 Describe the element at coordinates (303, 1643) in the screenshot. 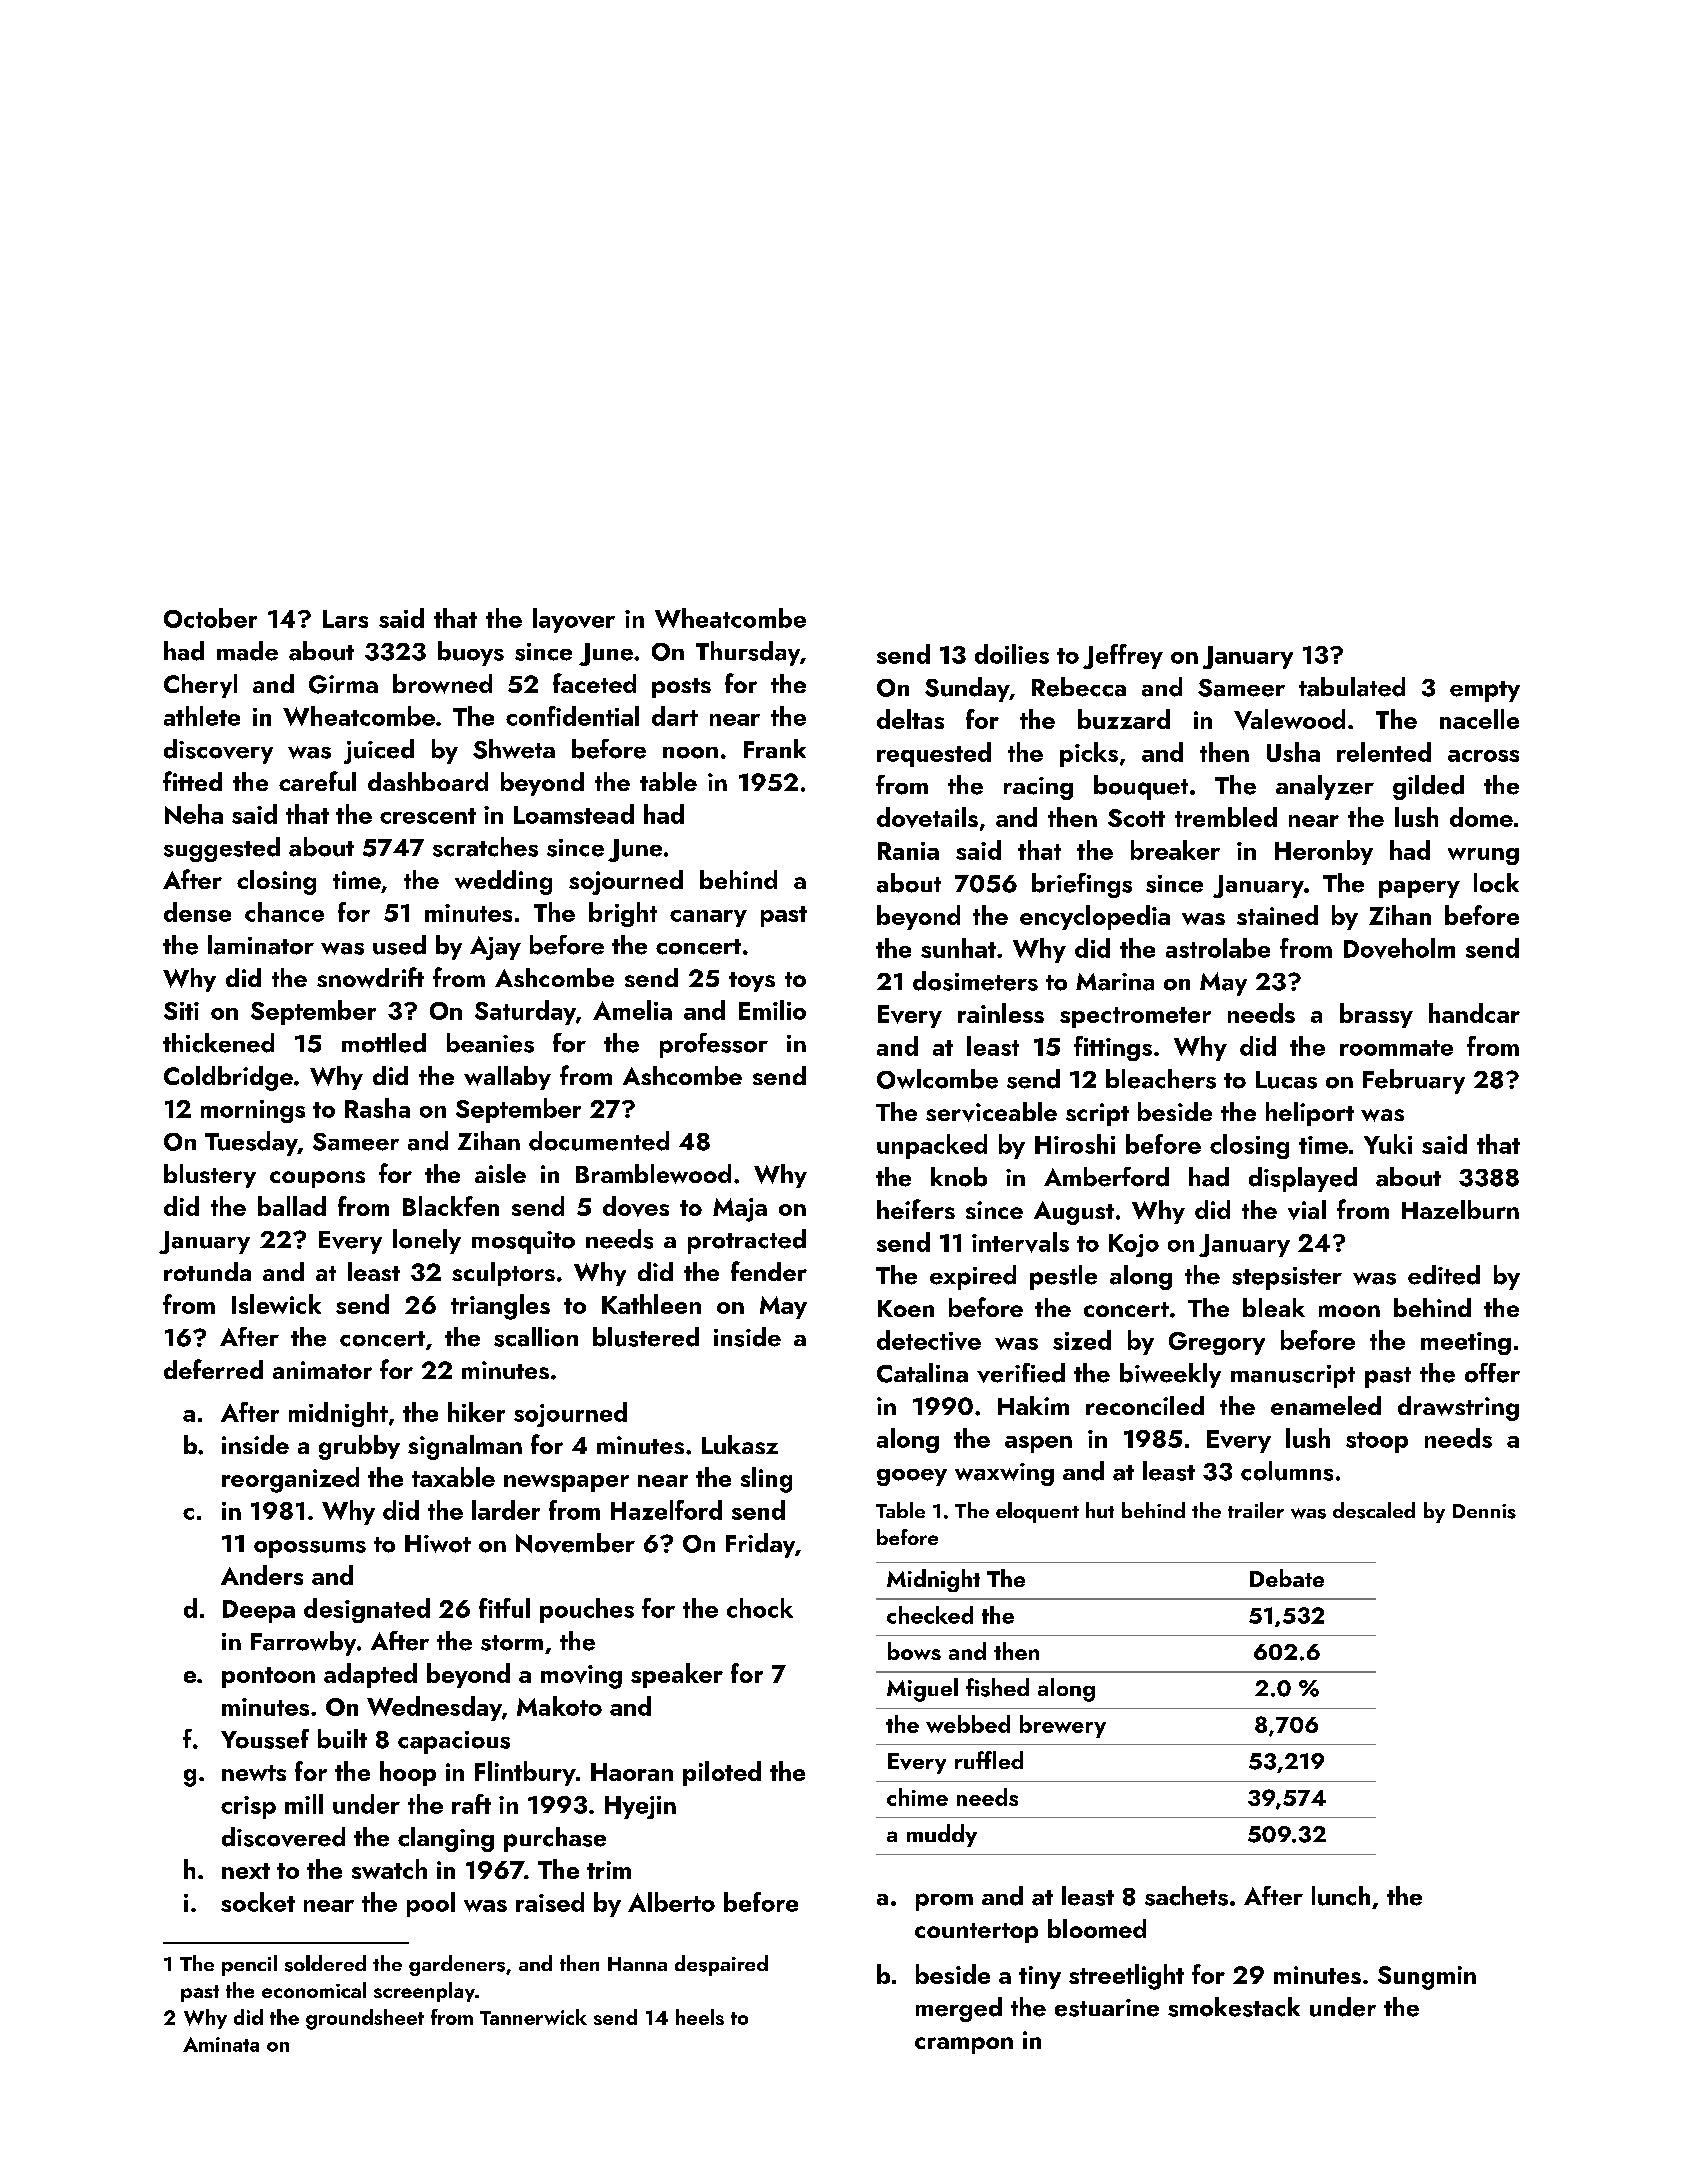

I see `Farrowby` at that location.
